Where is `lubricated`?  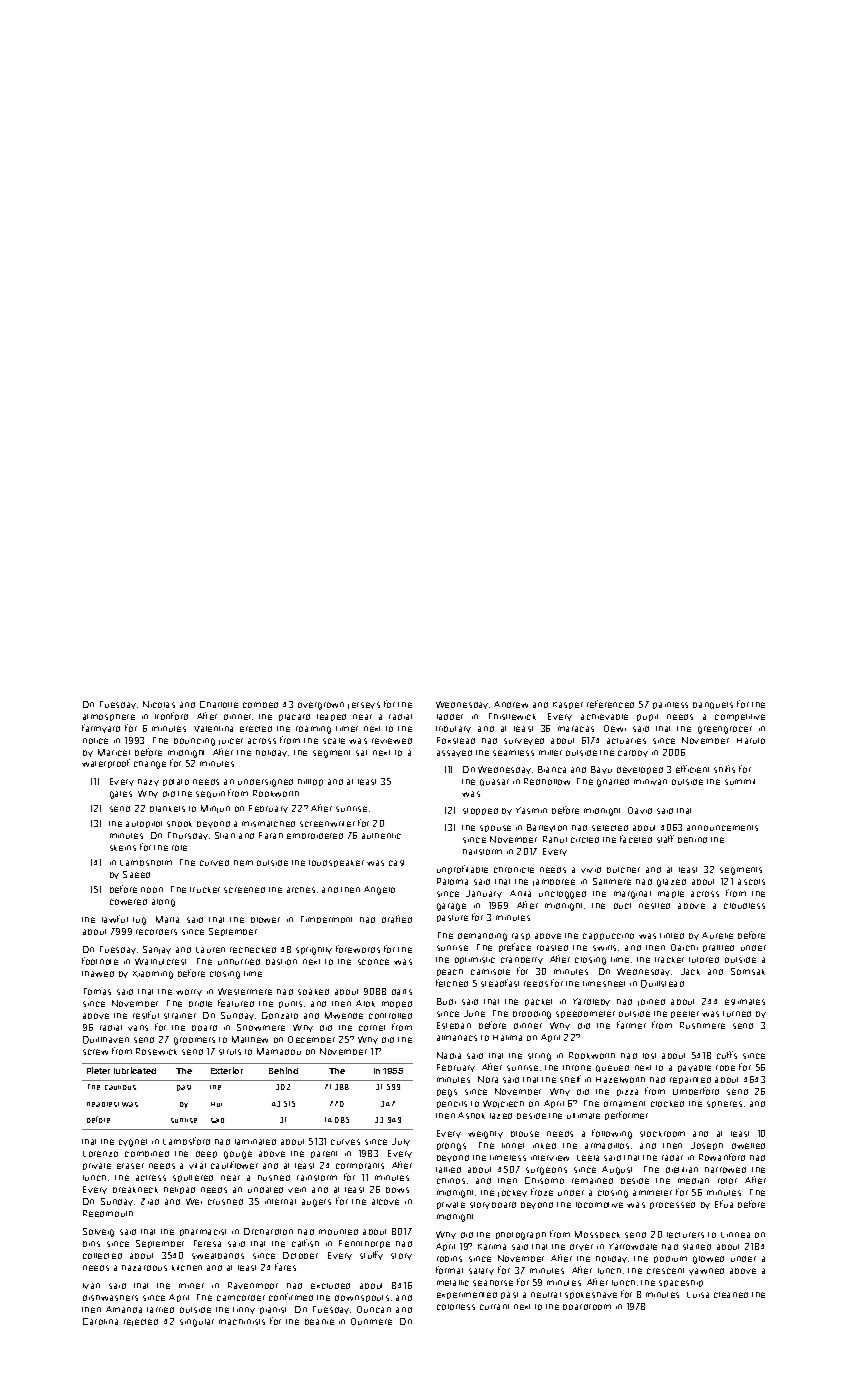
lubricated is located at coordinates (135, 1070).
